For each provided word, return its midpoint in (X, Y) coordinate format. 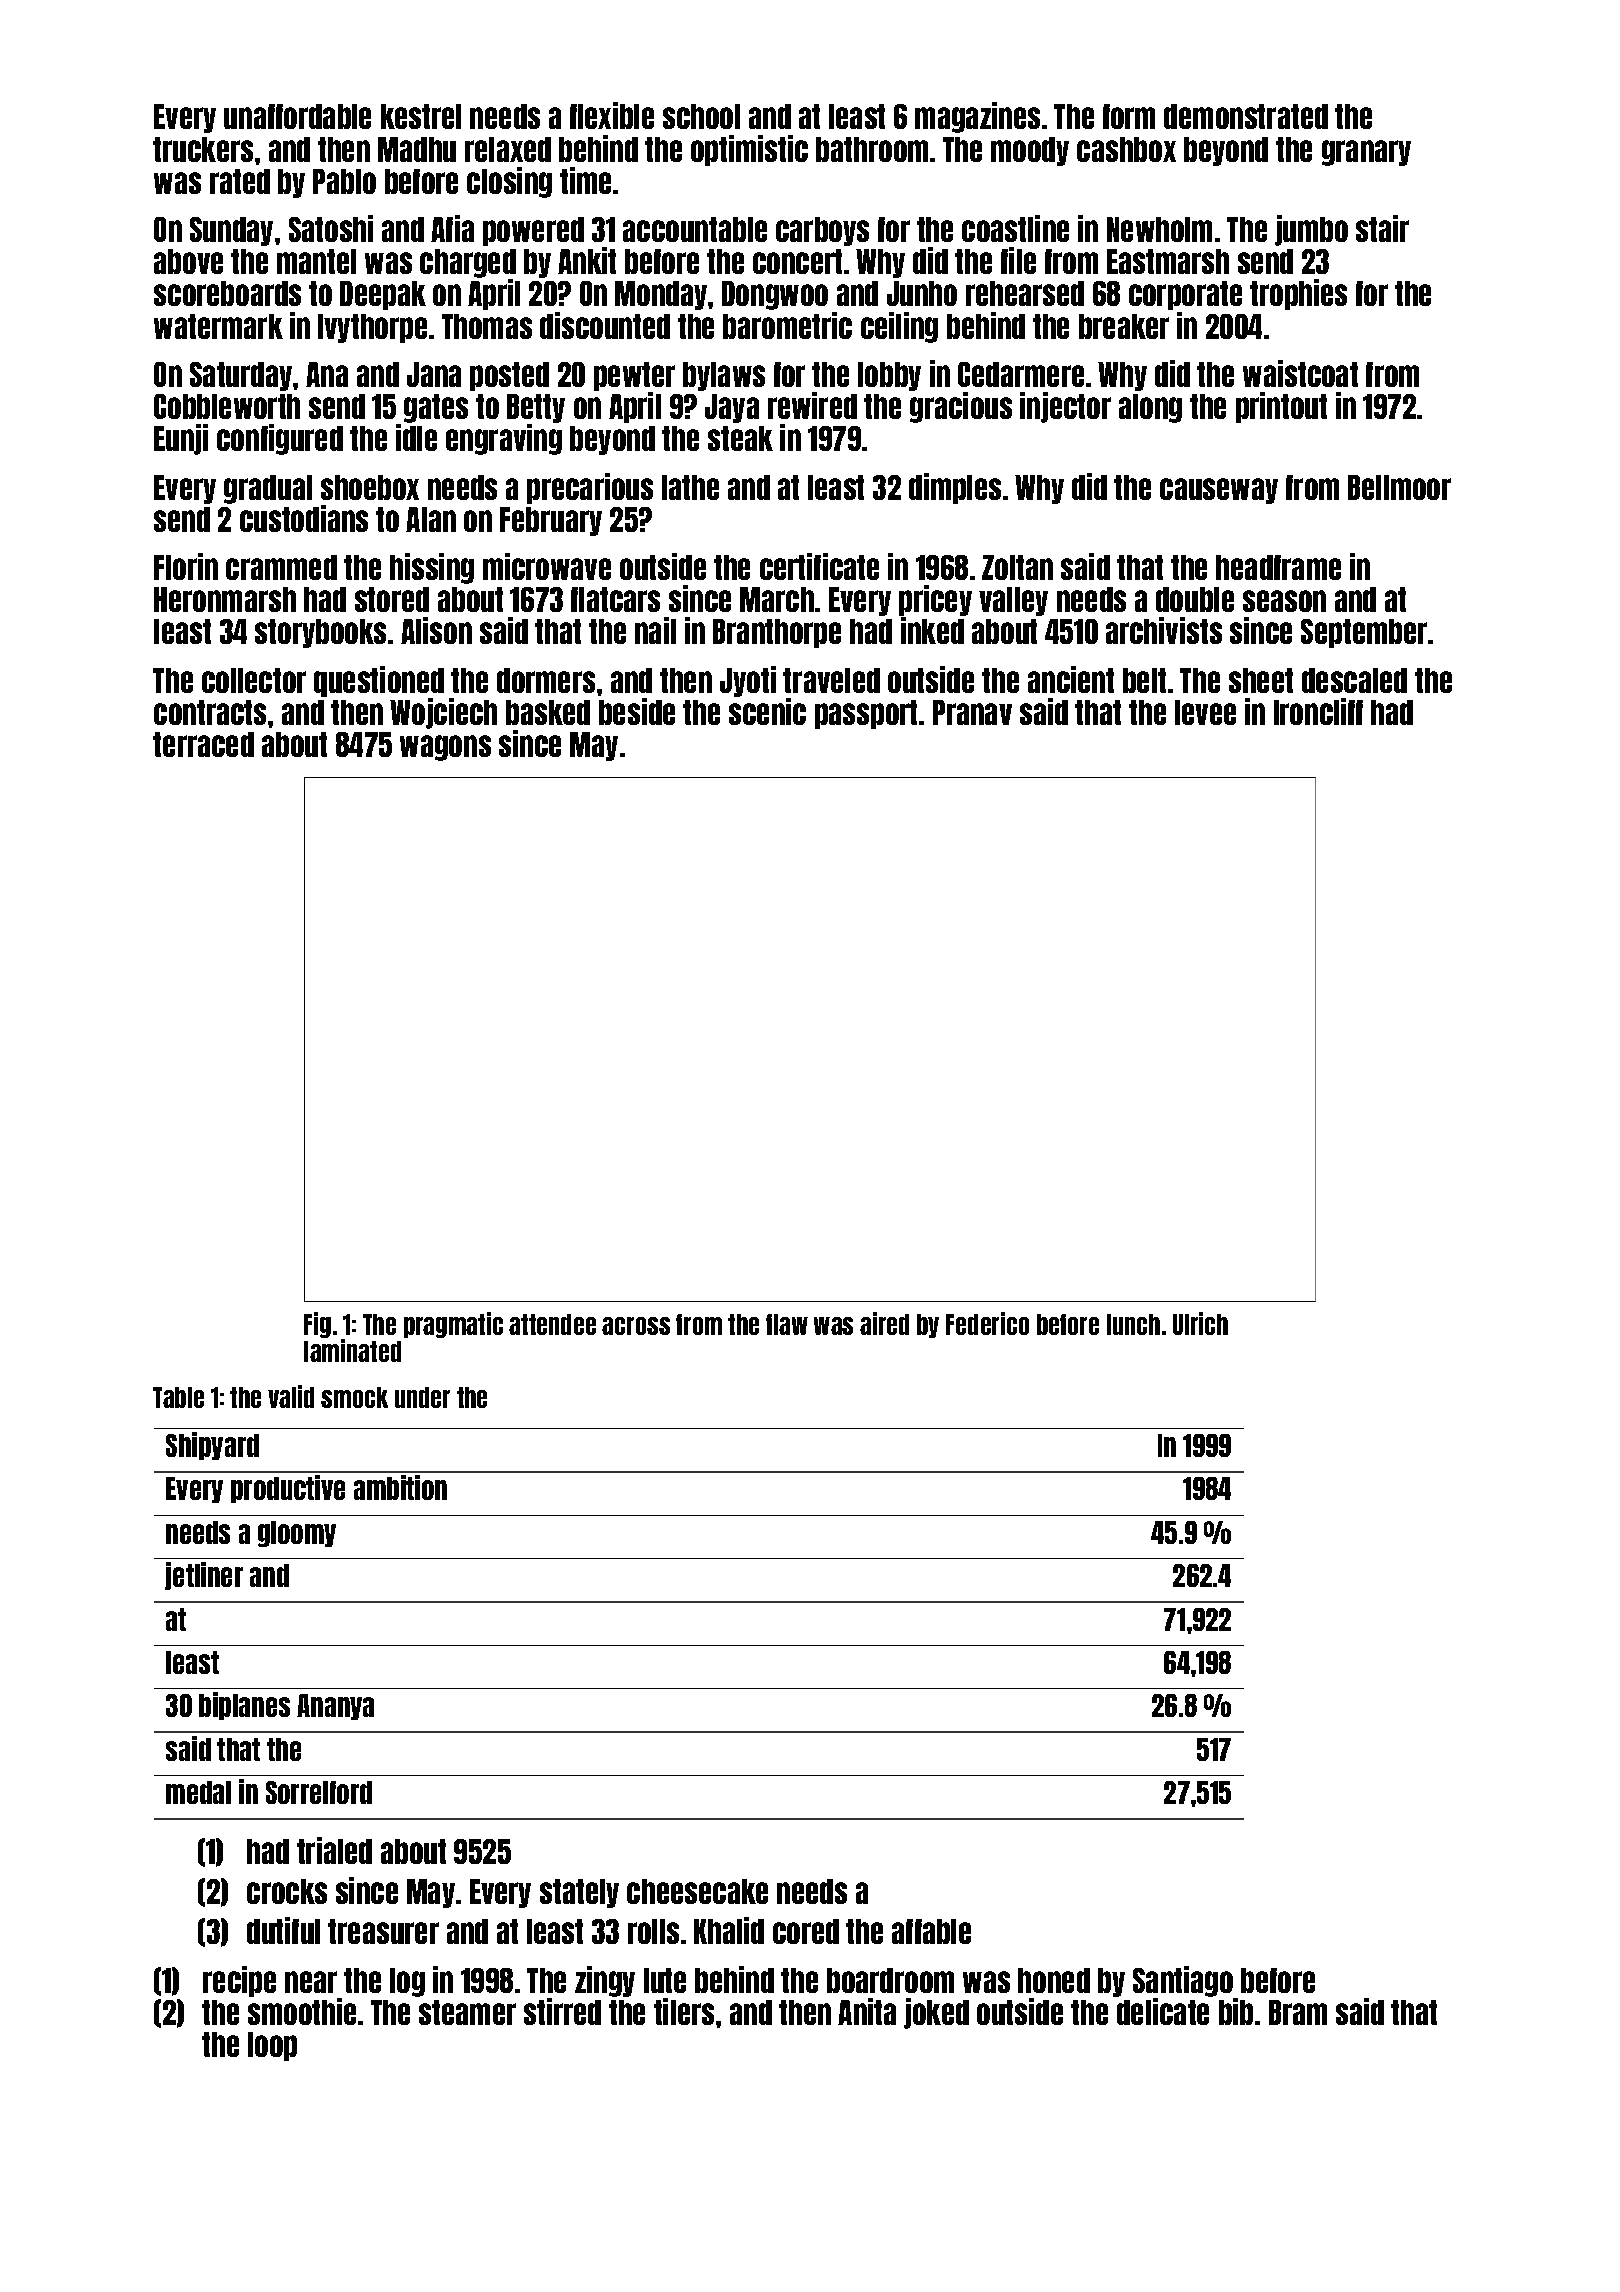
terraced (203, 744)
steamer (467, 2012)
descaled (1354, 680)
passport (866, 714)
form (1129, 116)
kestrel (421, 116)
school (701, 116)
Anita (867, 2011)
